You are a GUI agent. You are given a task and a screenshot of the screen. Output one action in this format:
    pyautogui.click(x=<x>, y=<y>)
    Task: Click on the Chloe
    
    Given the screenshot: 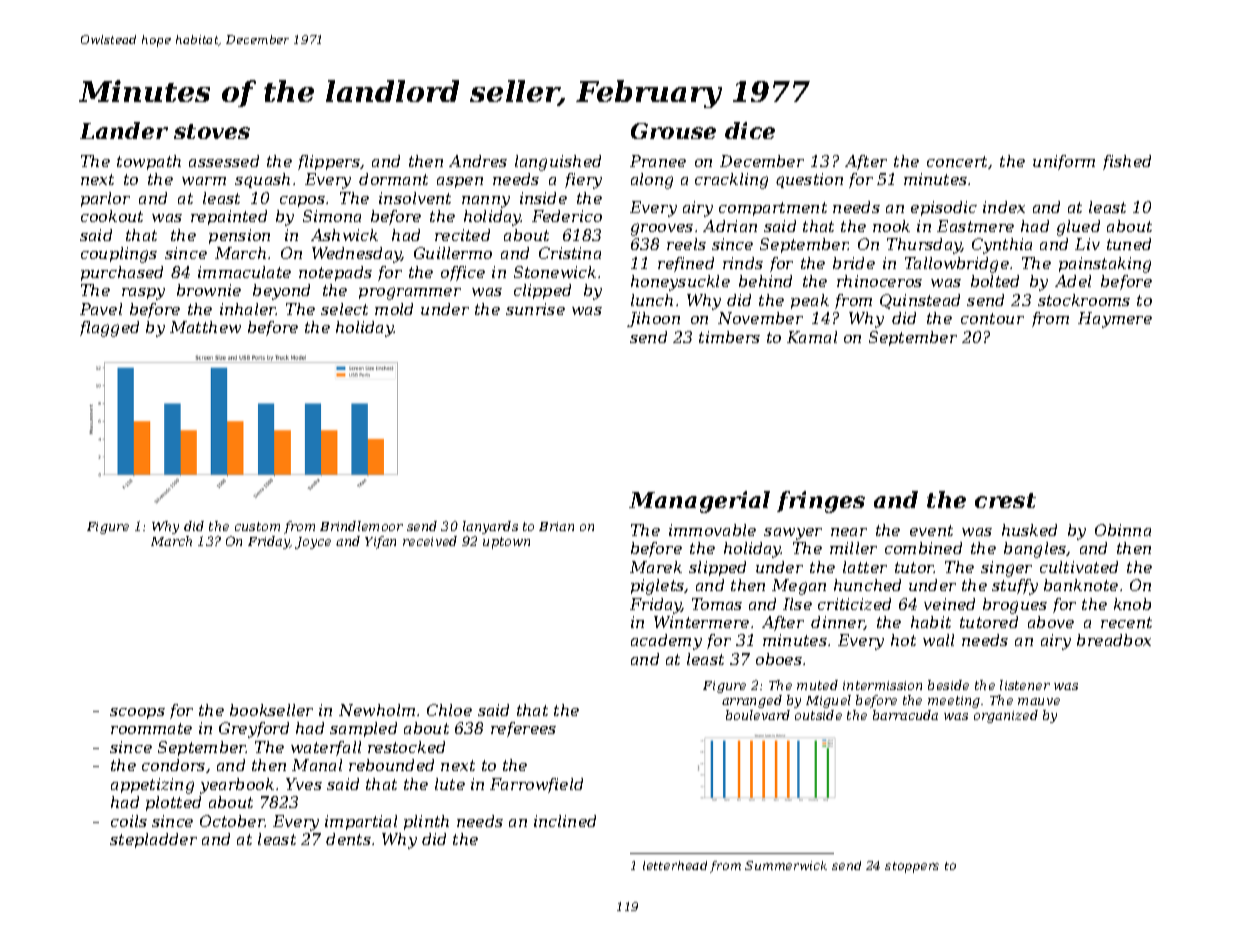 What is the action you would take?
    pyautogui.click(x=449, y=710)
